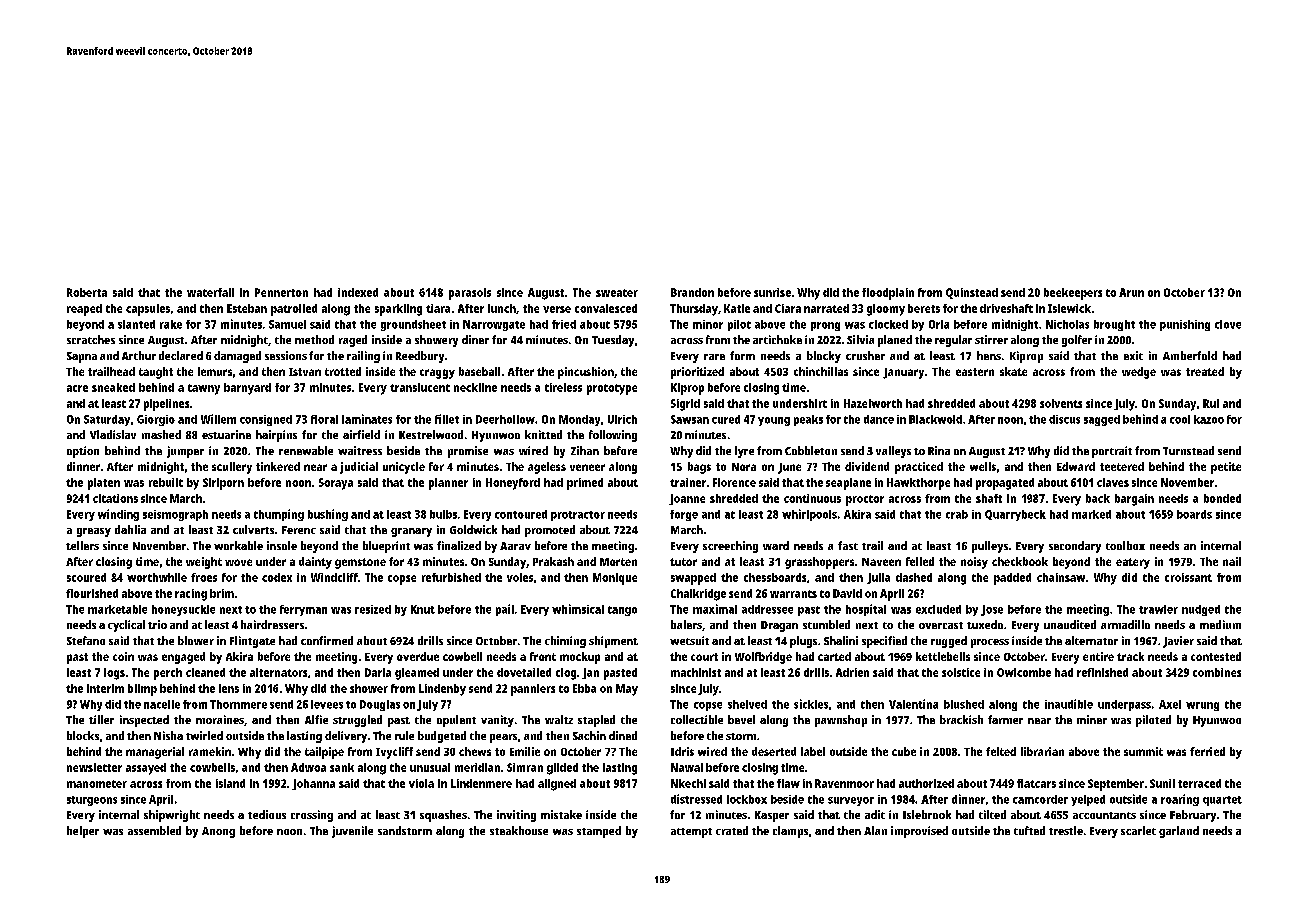  I want to click on screeching, so click(730, 547).
